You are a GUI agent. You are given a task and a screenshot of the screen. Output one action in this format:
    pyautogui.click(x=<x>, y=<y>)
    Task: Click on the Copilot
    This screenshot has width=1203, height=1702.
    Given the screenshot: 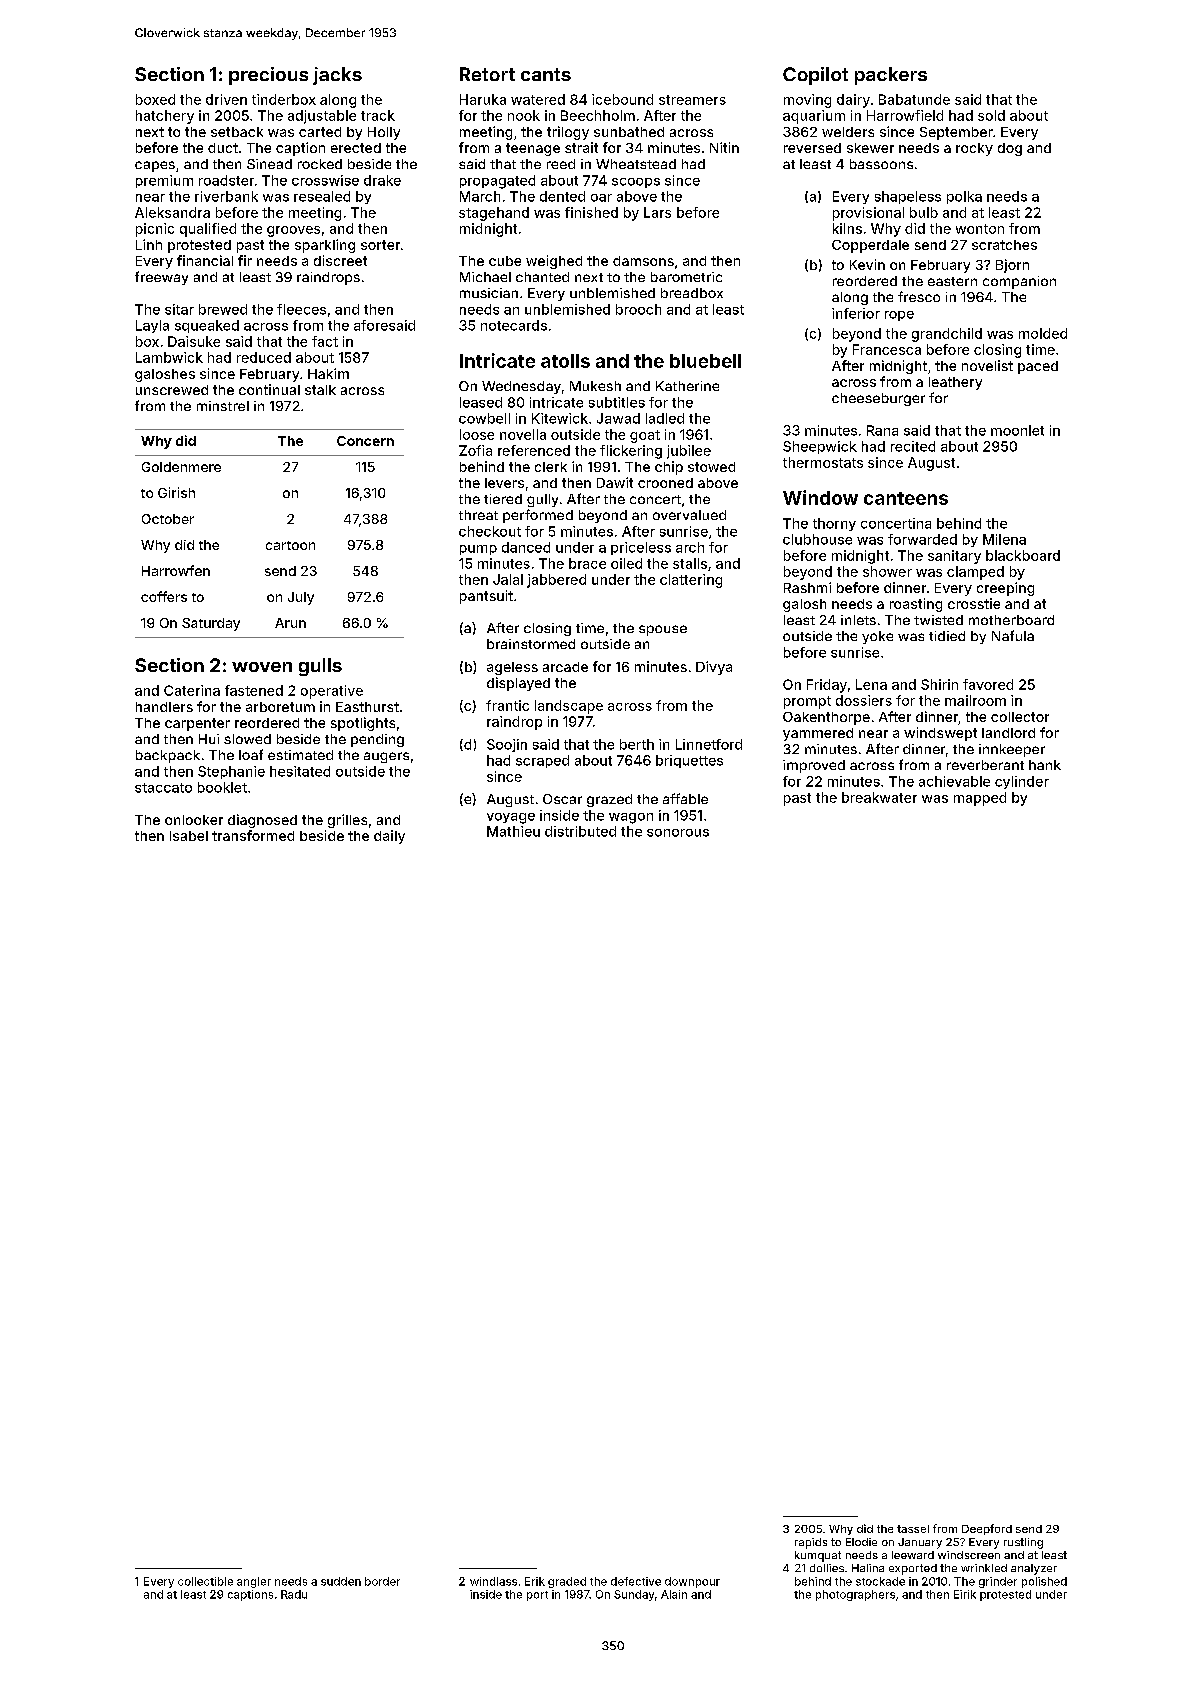 What is the action you would take?
    pyautogui.click(x=815, y=76)
